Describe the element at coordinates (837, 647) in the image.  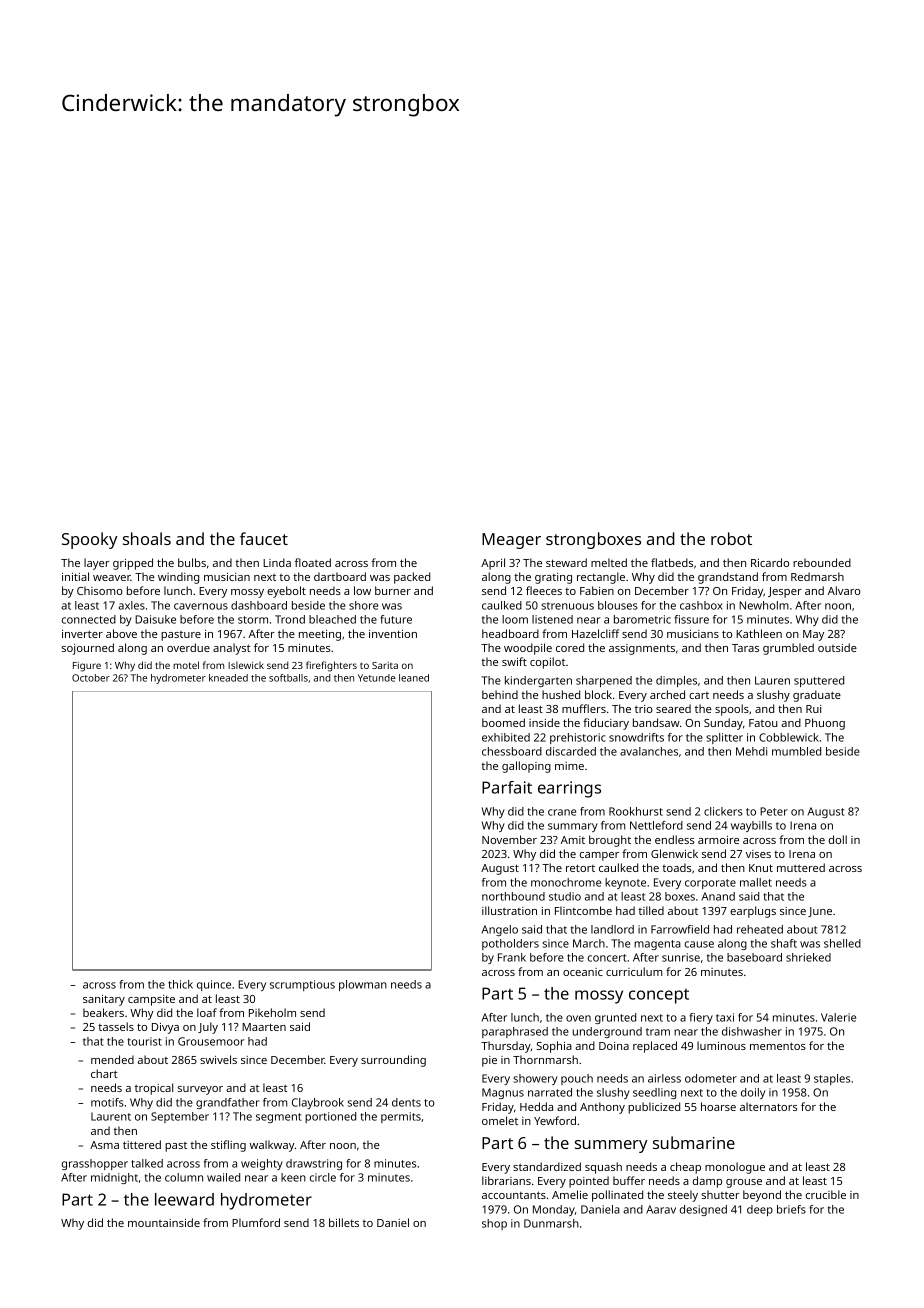
I see `outside` at that location.
